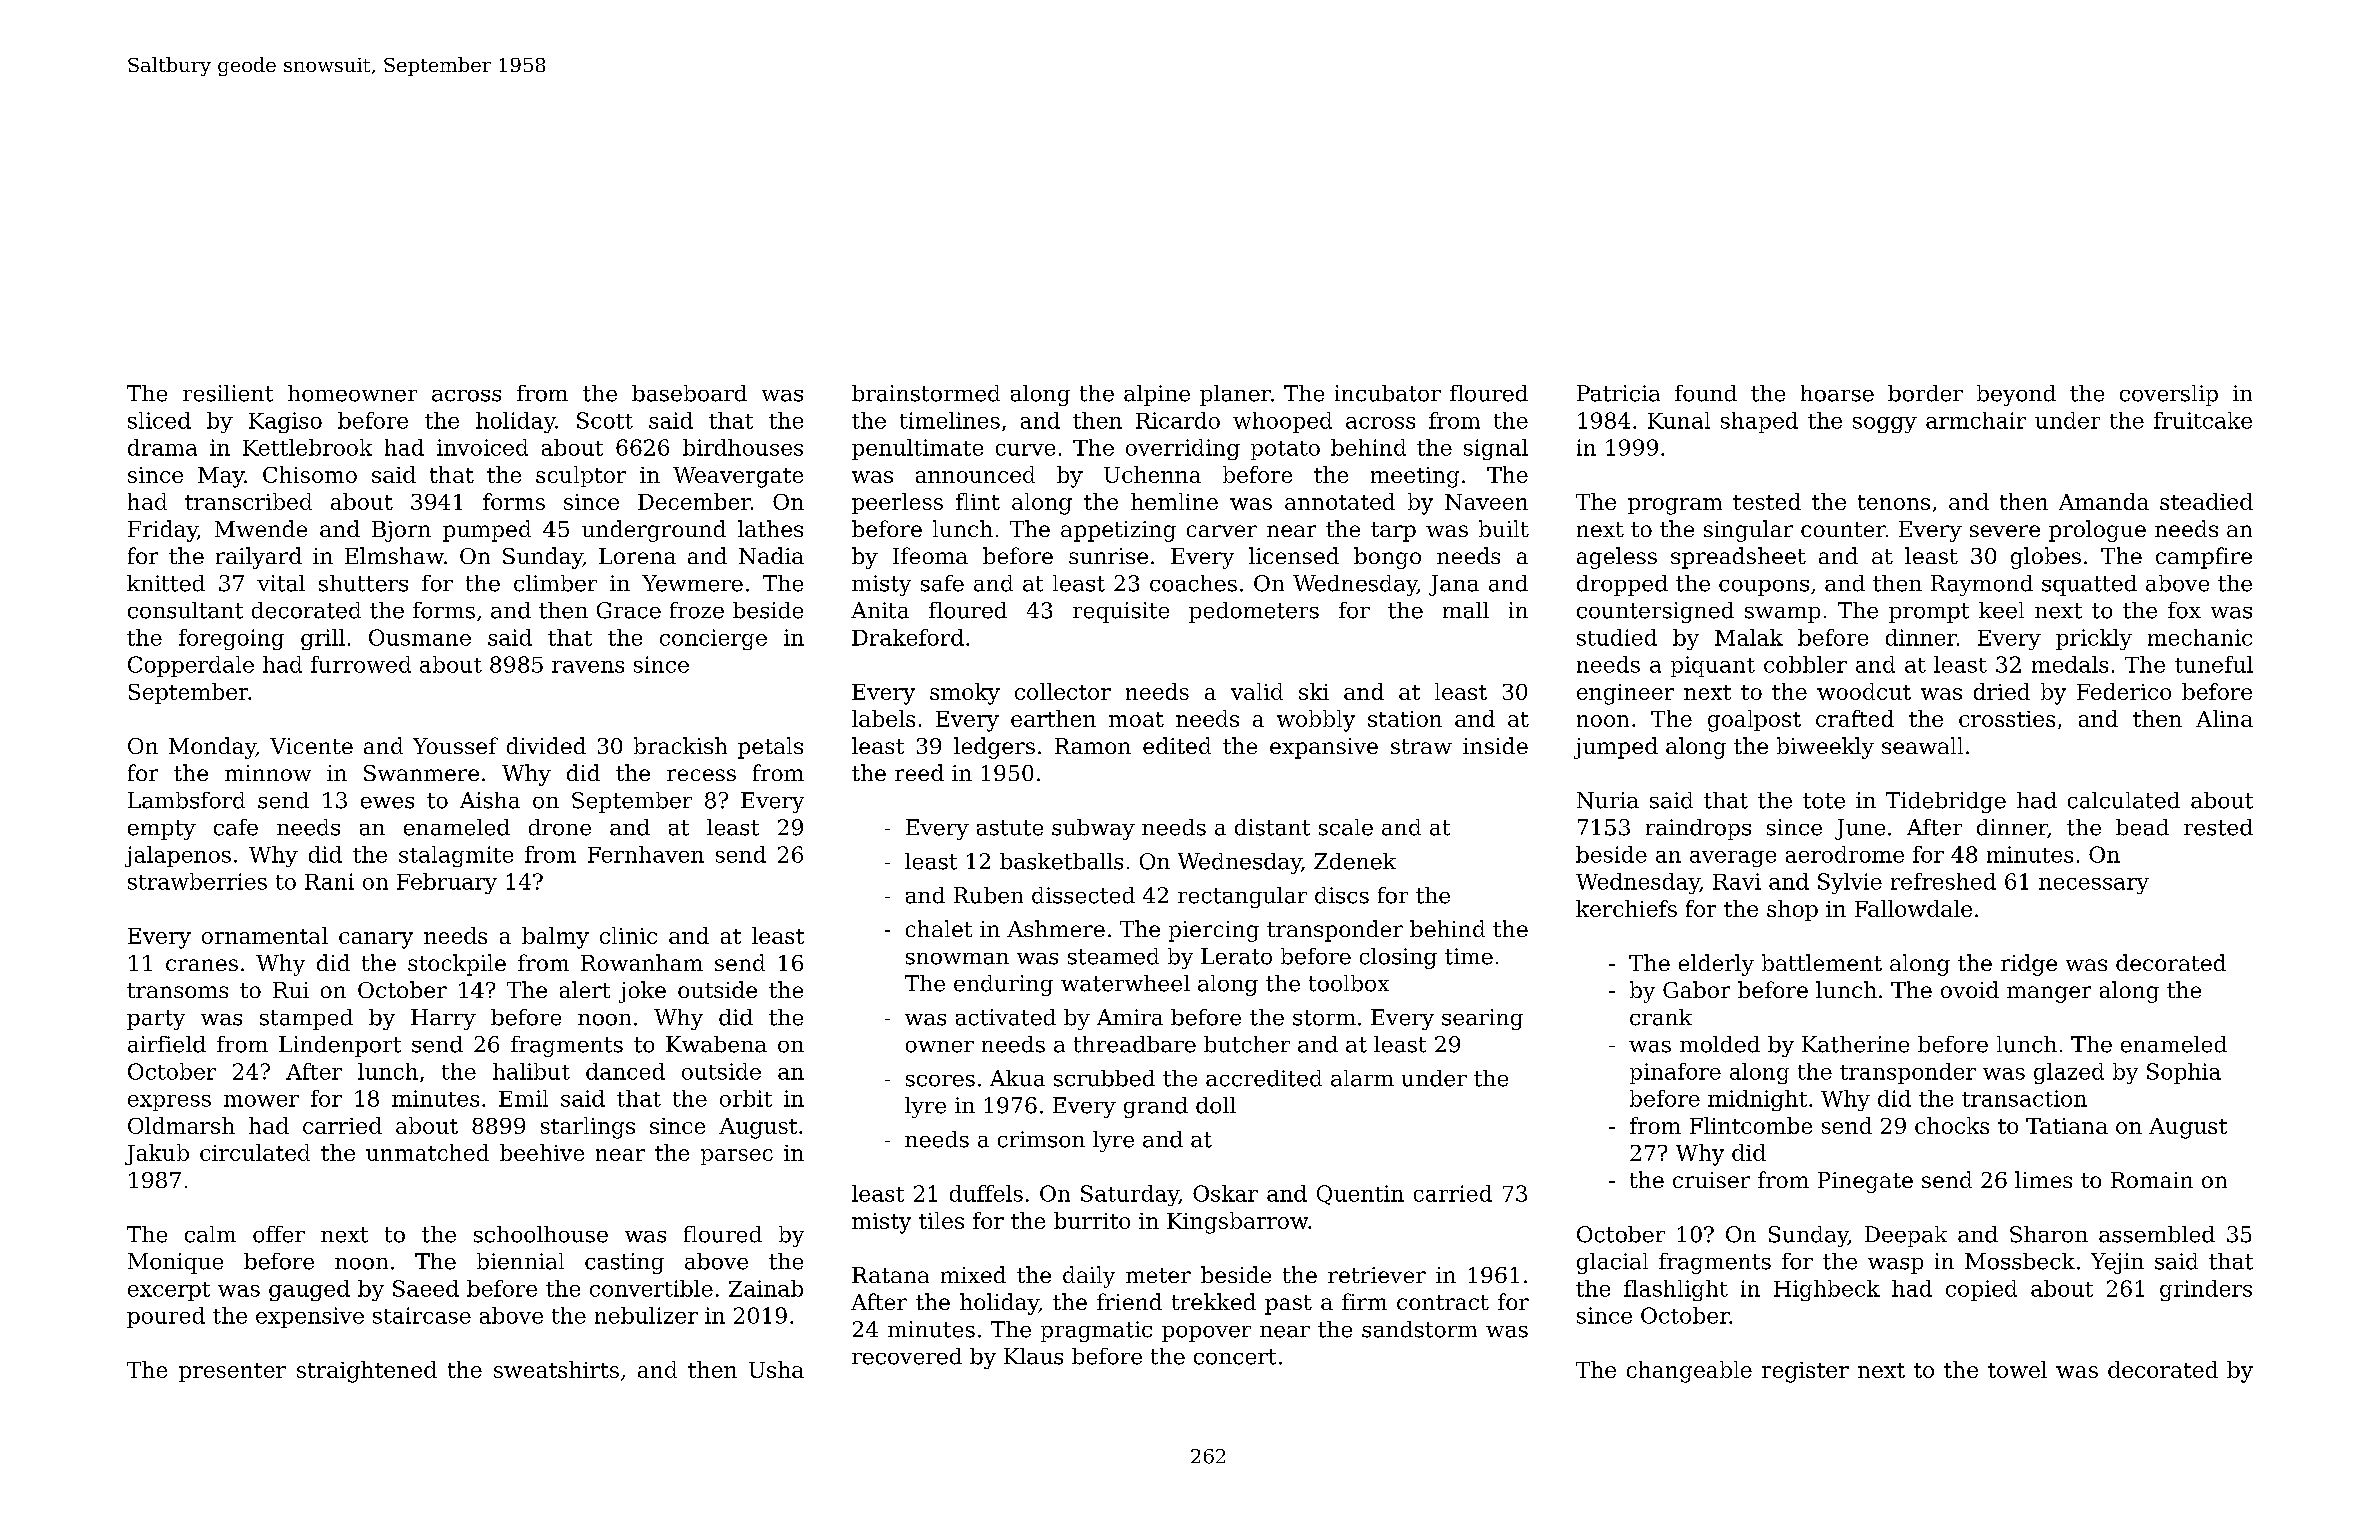 The height and width of the screenshot is (1540, 2380). Describe the element at coordinates (542, 1152) in the screenshot. I see `beehive` at that location.
